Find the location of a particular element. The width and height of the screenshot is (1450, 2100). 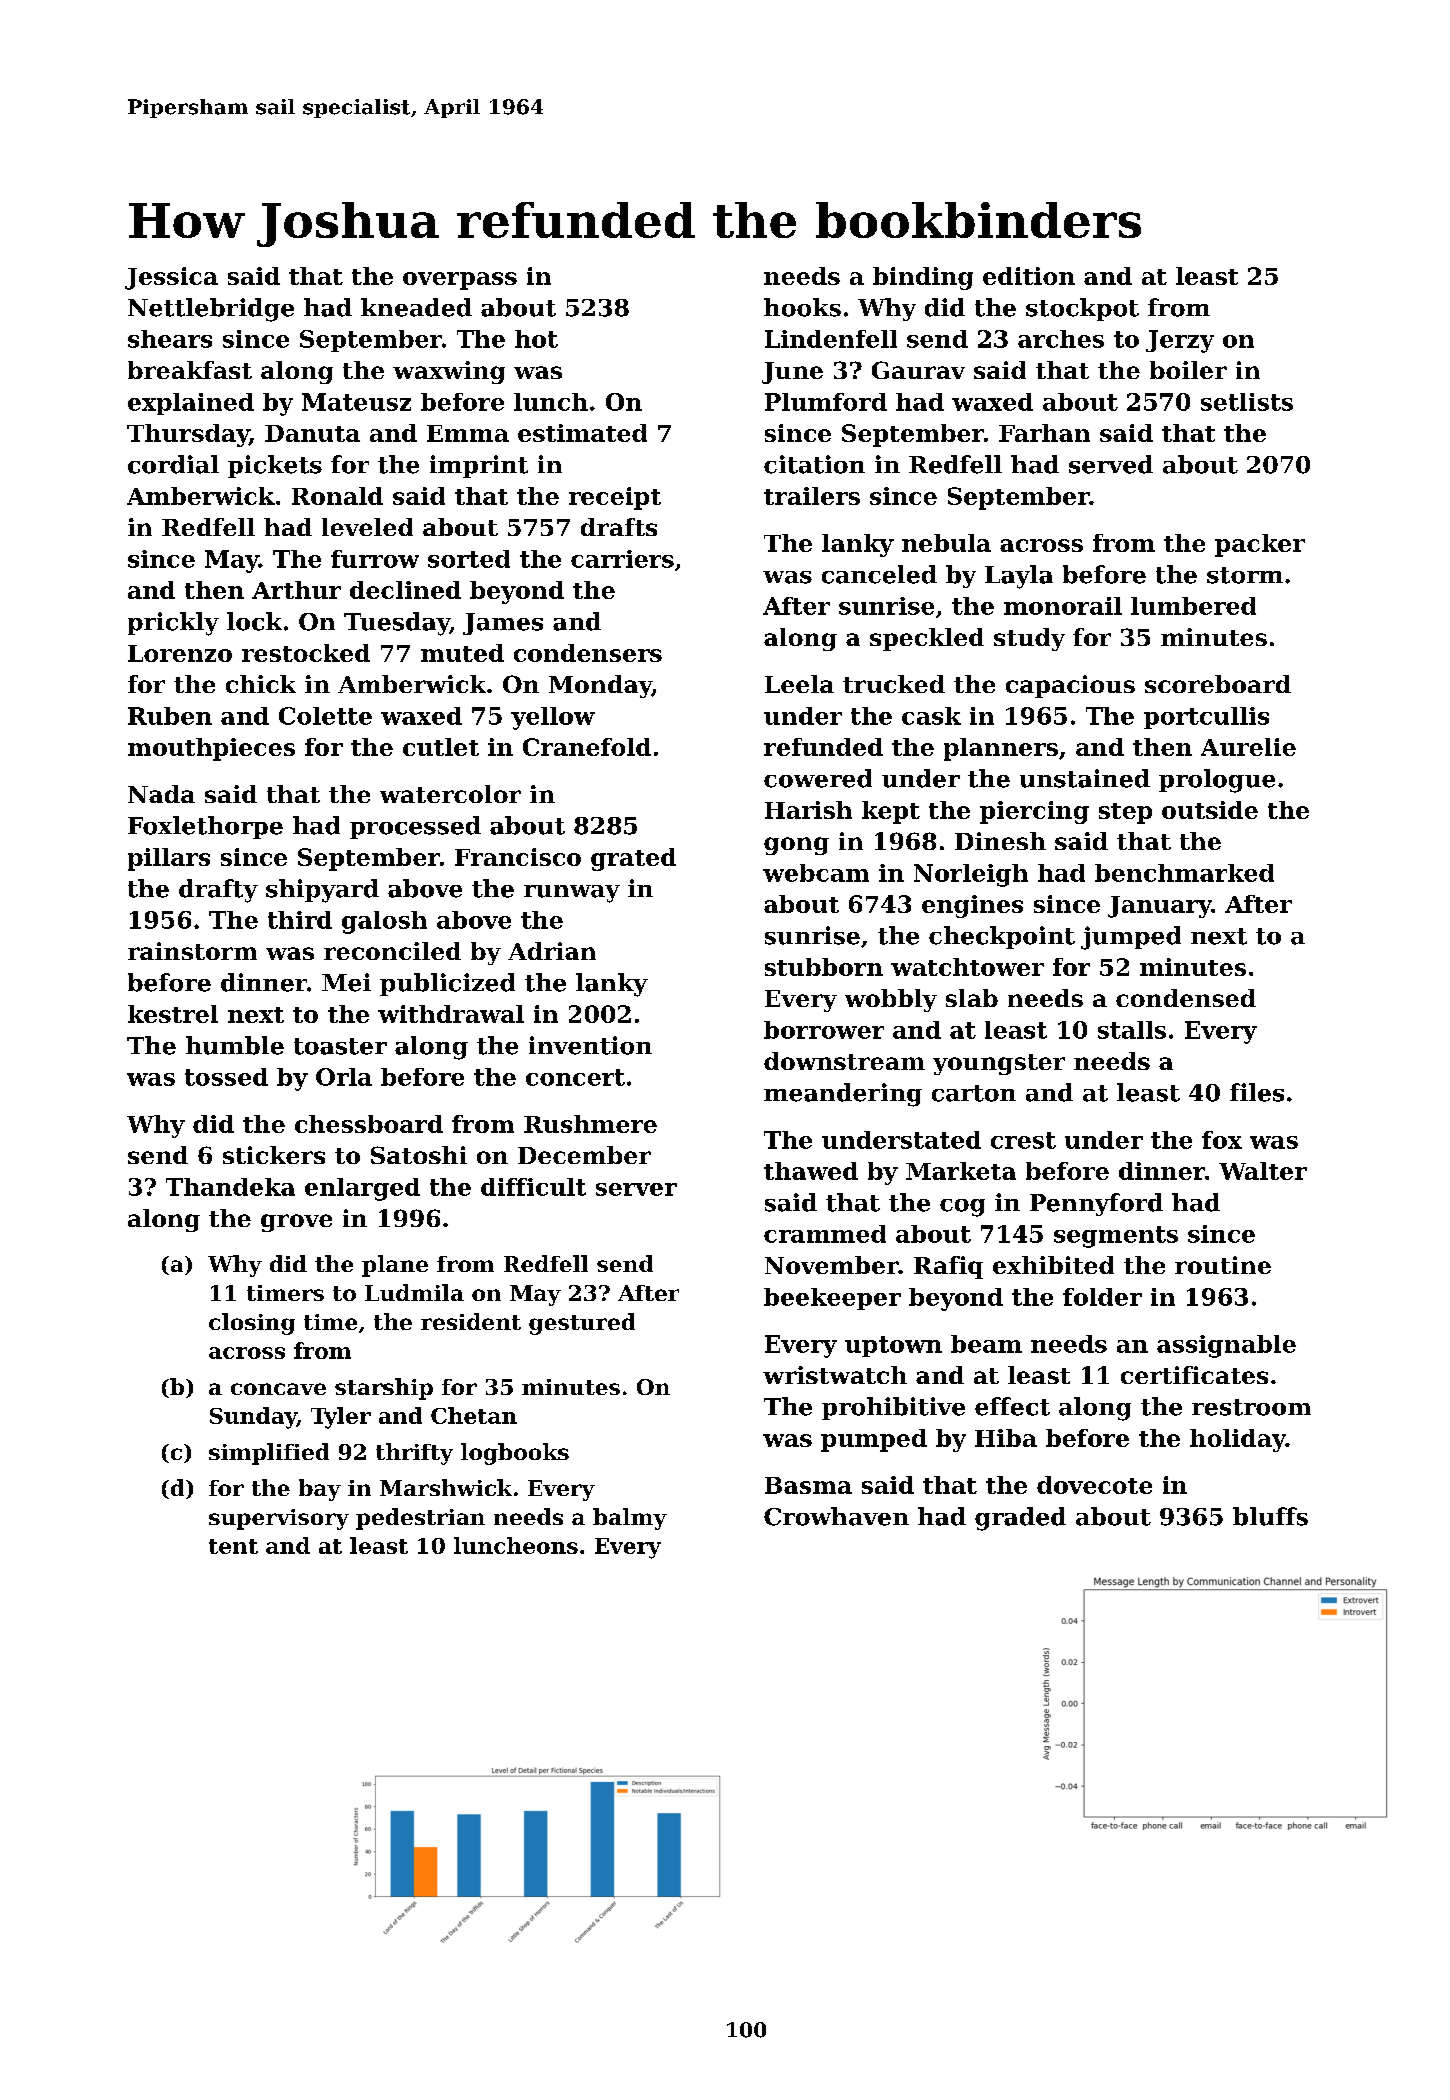

Danuta is located at coordinates (312, 433).
